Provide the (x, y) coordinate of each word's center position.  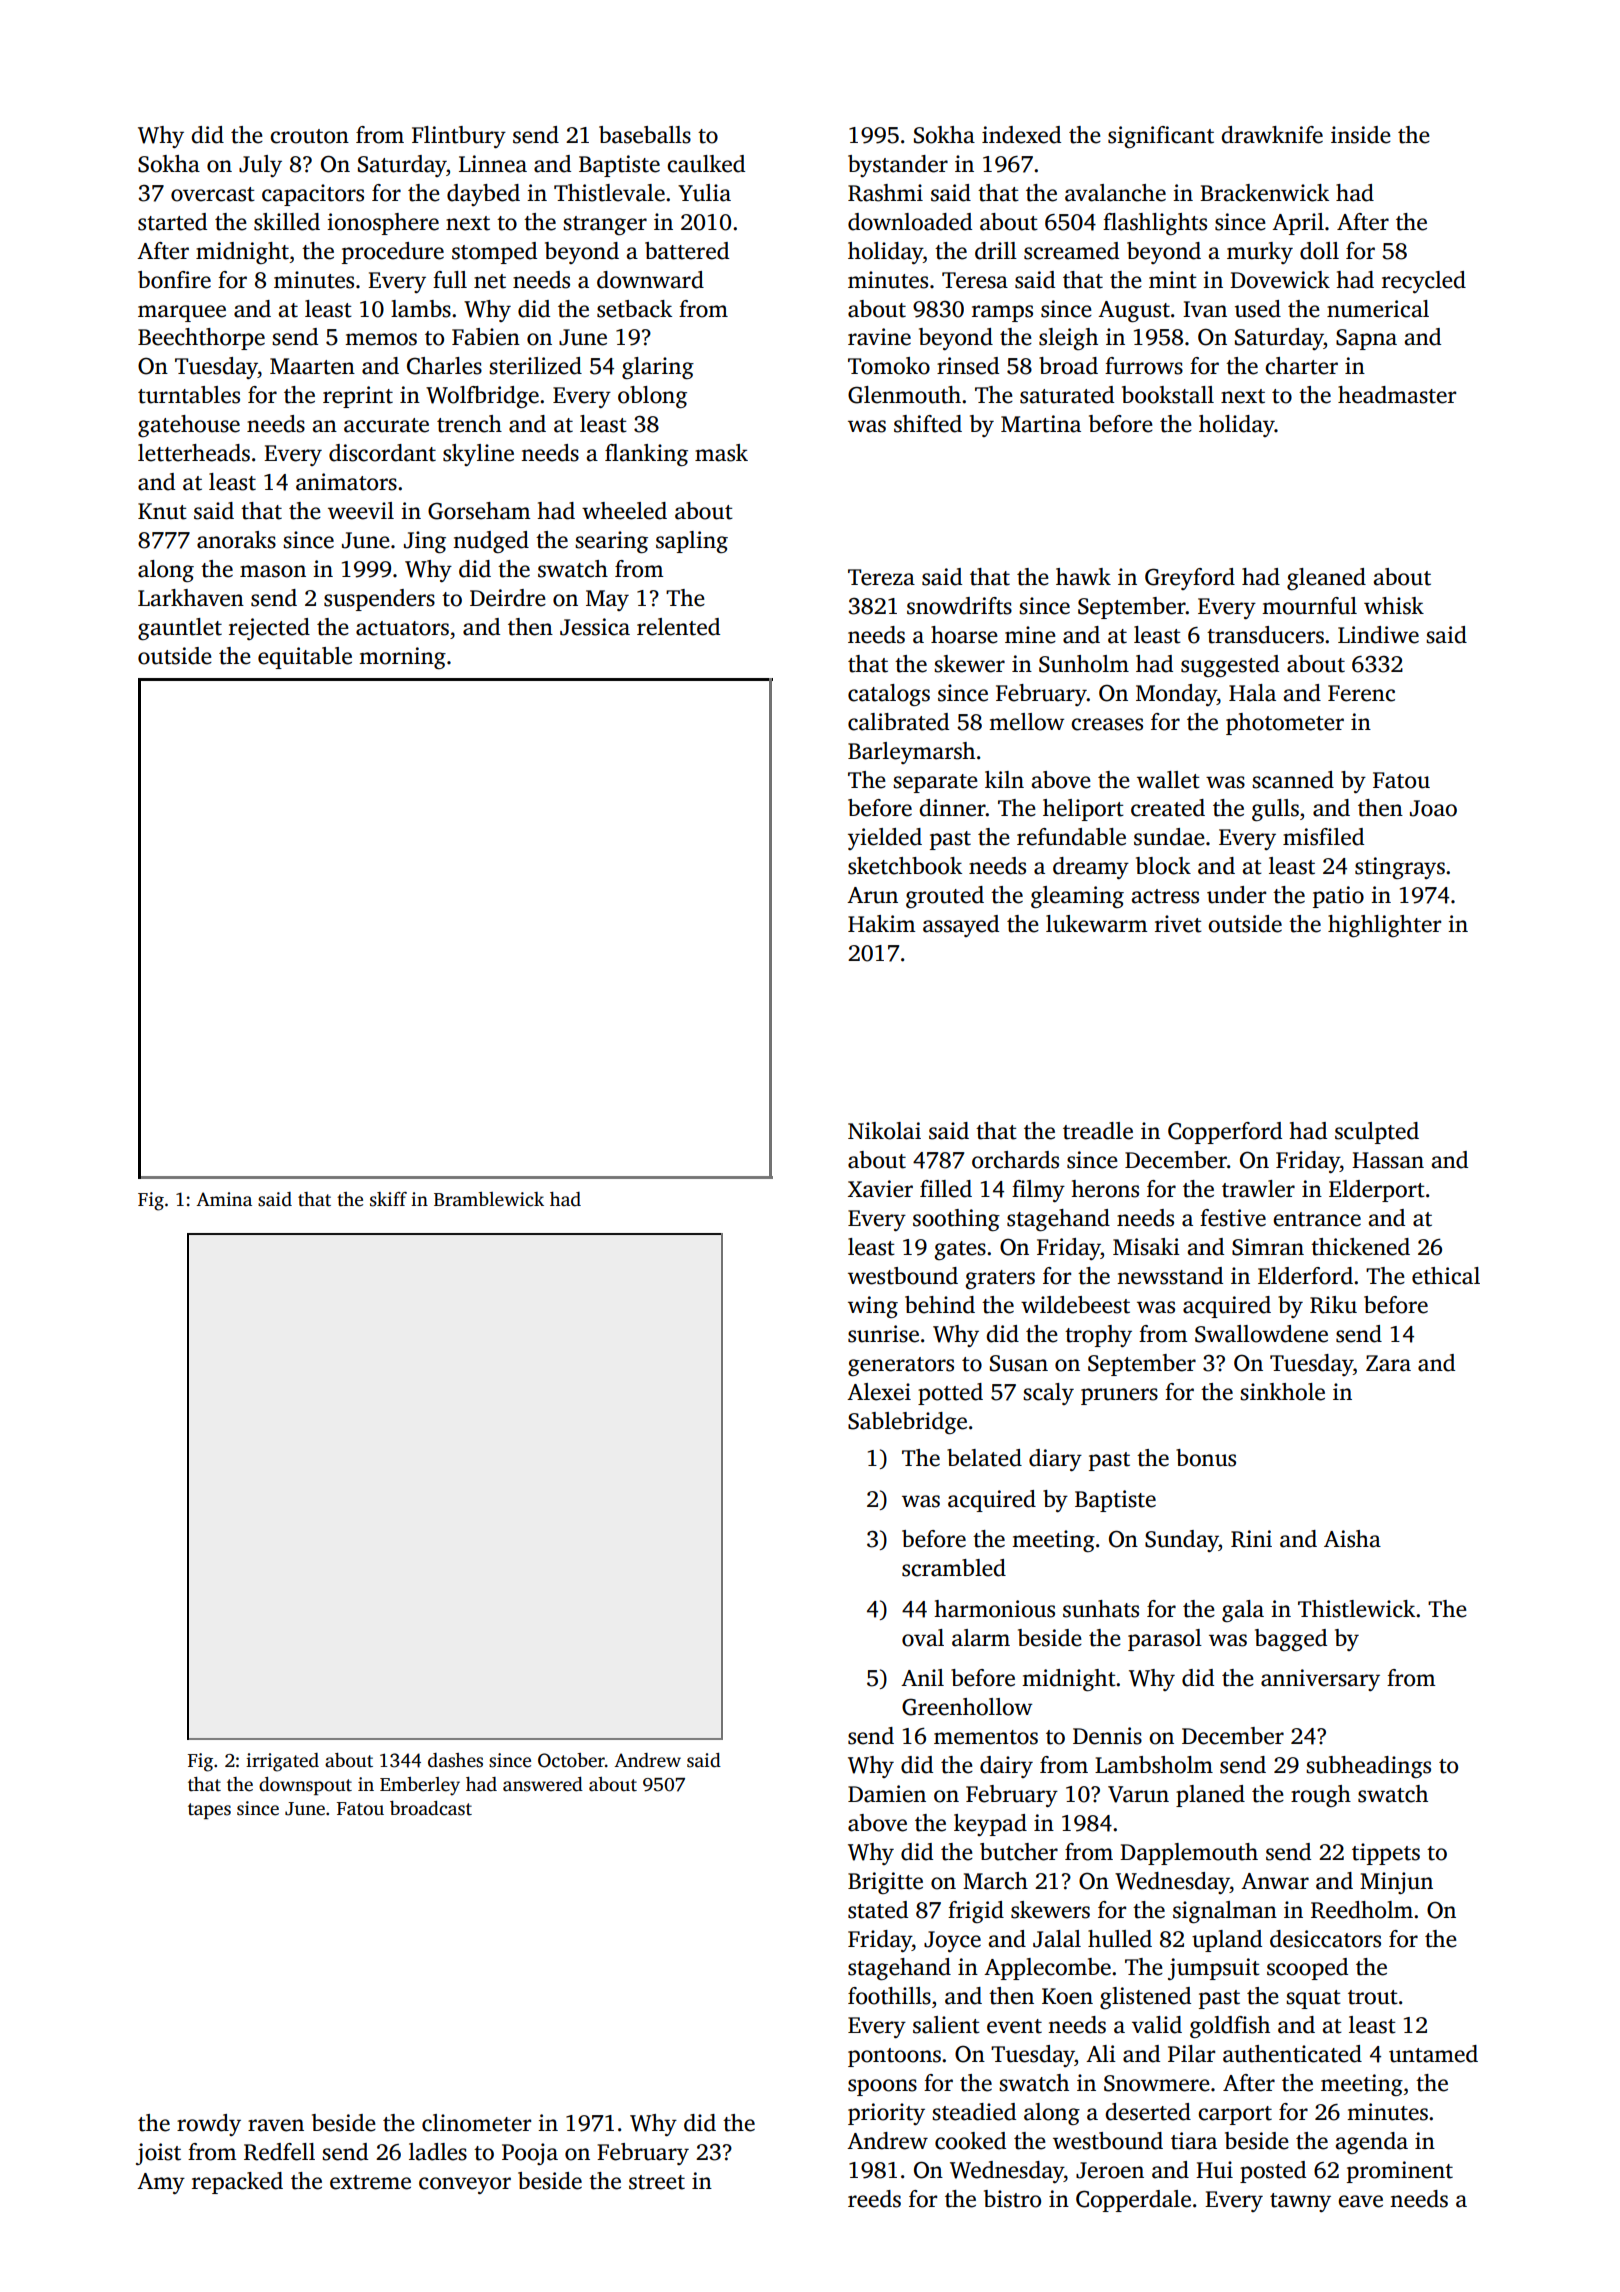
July (260, 166)
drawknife (1272, 135)
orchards (1015, 1160)
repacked (237, 2183)
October (571, 1760)
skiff (388, 1199)
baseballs (645, 135)
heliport (1083, 810)
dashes (455, 1760)
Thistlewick (1356, 1609)
